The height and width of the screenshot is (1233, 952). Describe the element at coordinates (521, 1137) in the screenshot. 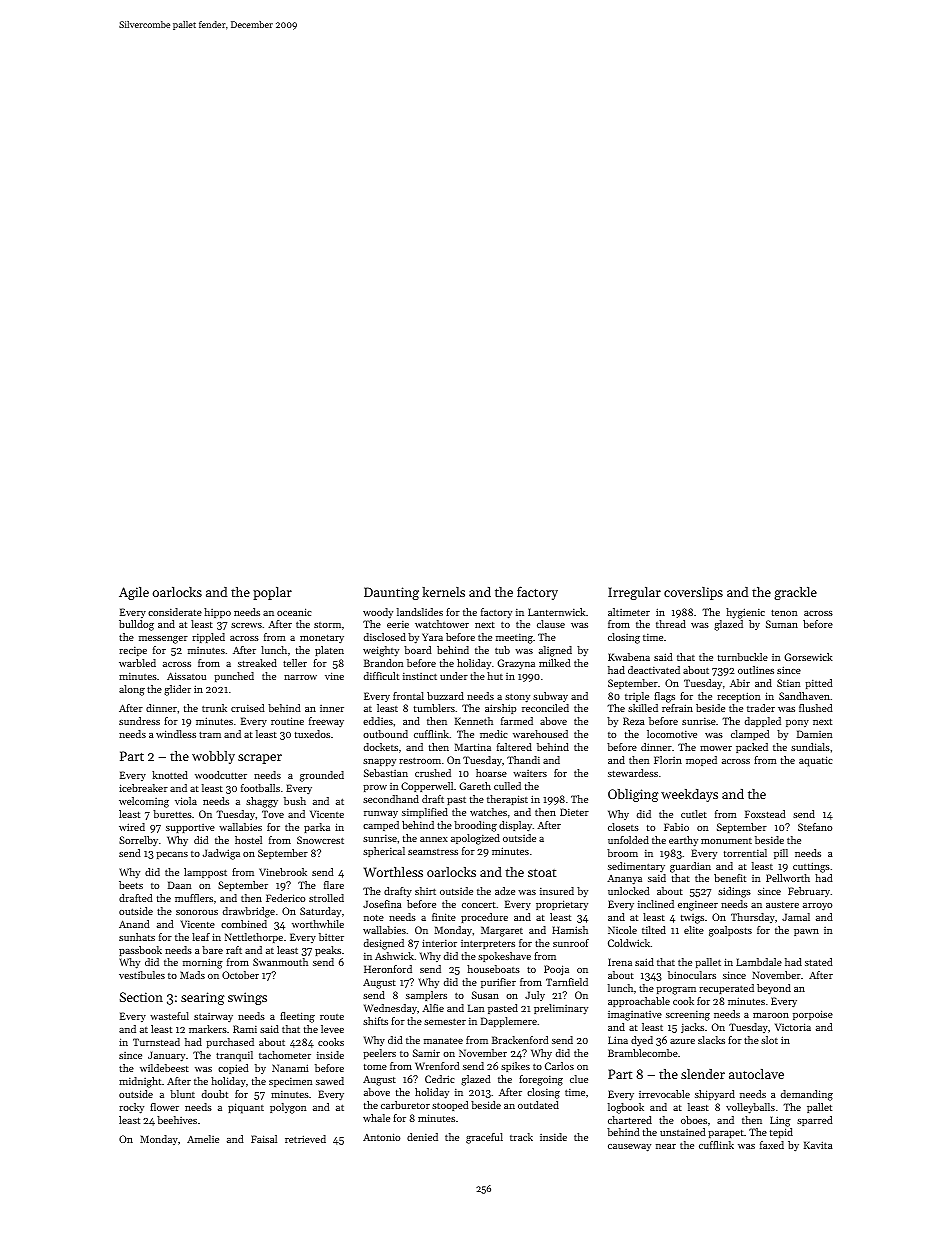

I see `track` at that location.
